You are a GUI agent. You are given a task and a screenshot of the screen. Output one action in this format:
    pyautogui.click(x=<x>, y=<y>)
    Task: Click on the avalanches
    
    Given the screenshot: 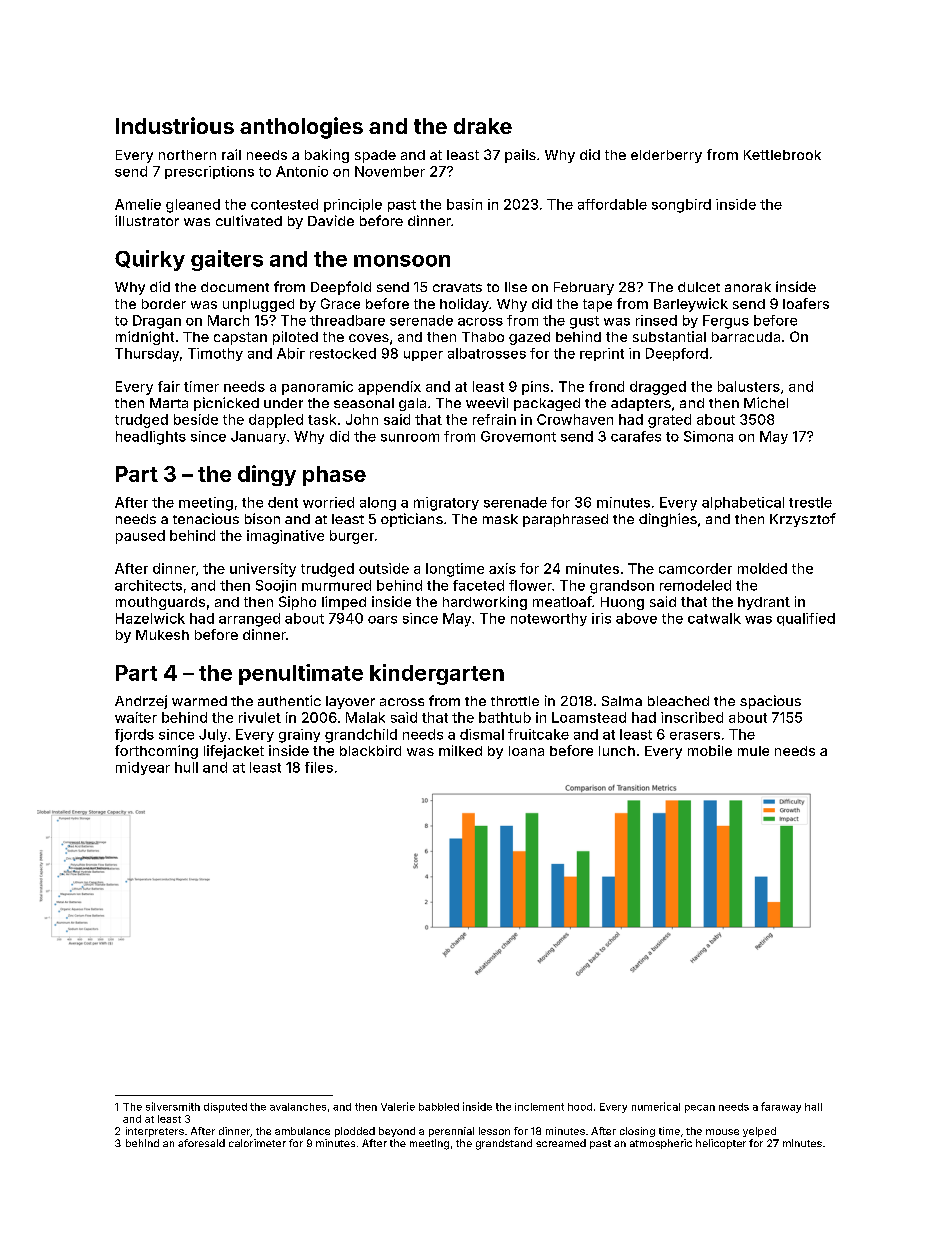 What is the action you would take?
    pyautogui.click(x=298, y=1107)
